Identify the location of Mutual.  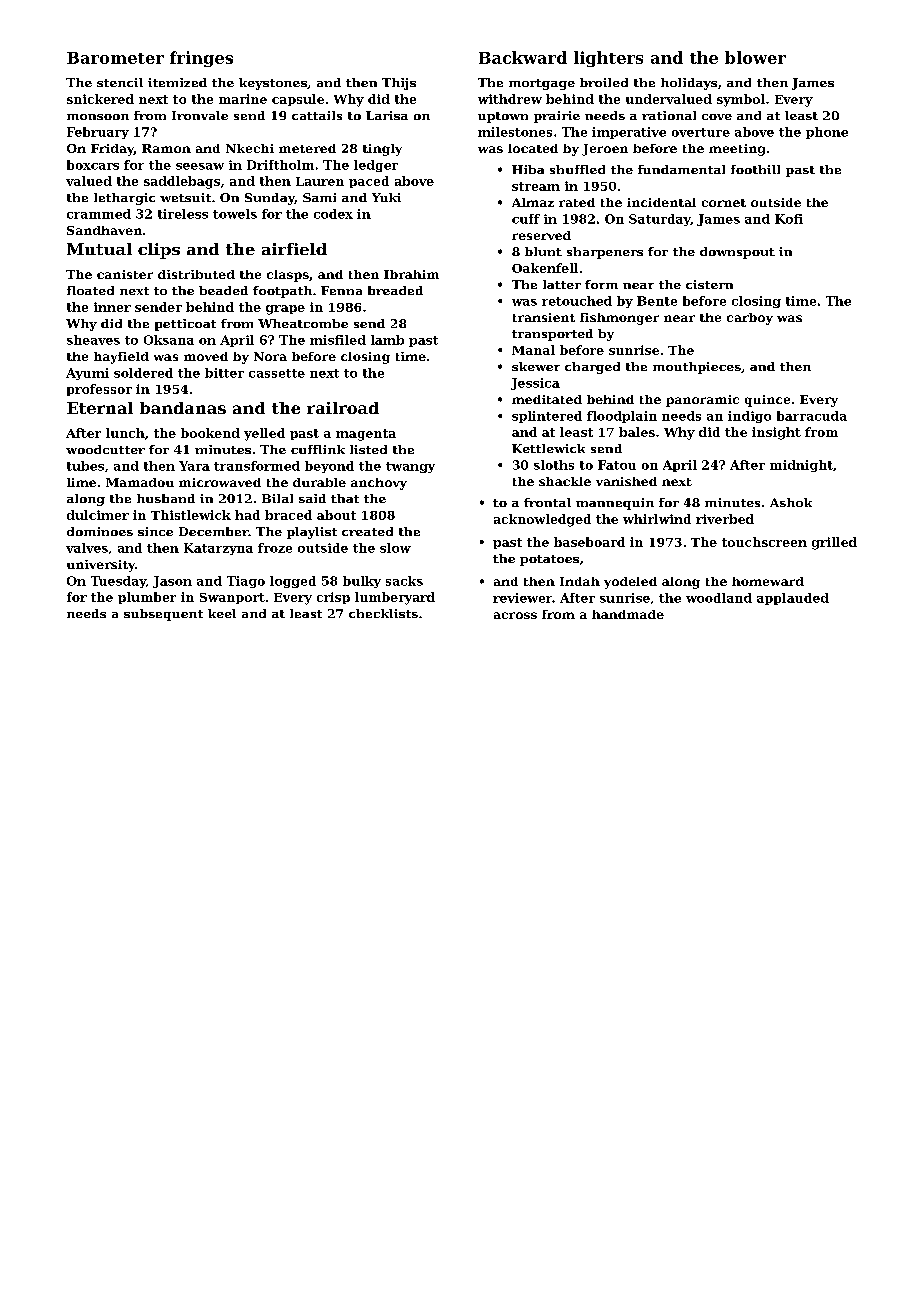
(99, 249).
